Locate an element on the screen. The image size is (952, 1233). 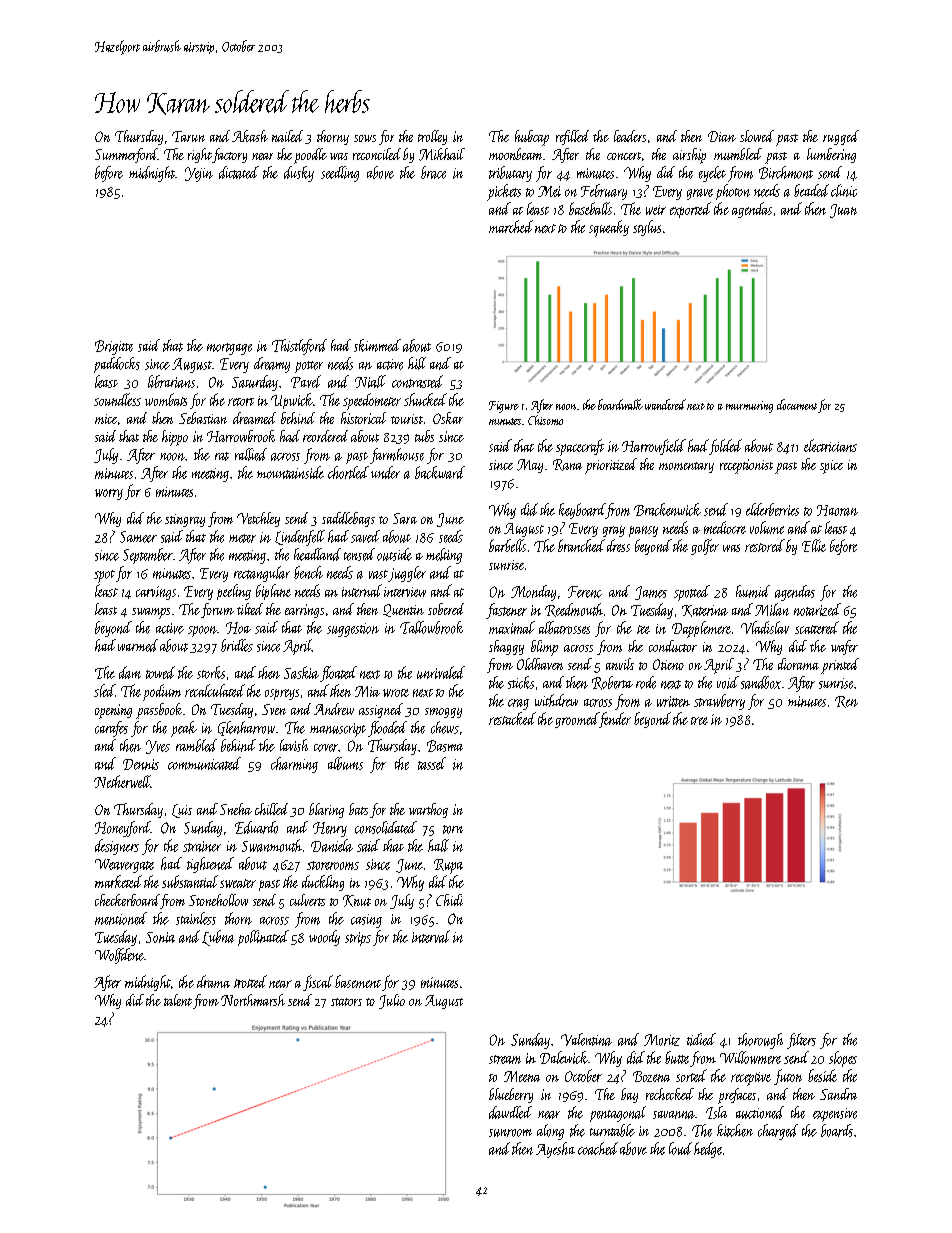
Yejin is located at coordinates (199, 174).
